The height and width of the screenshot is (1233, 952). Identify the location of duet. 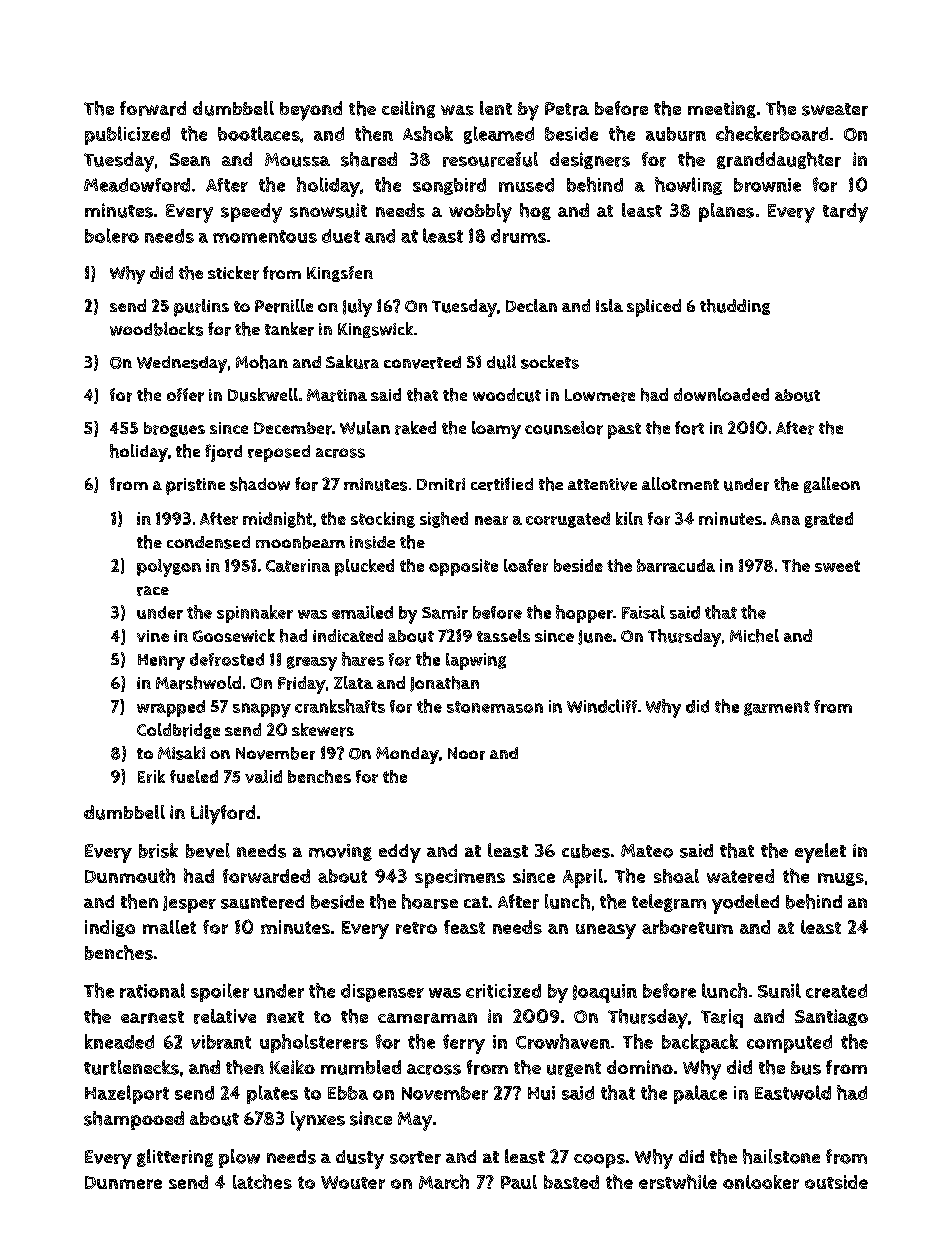
(341, 236).
